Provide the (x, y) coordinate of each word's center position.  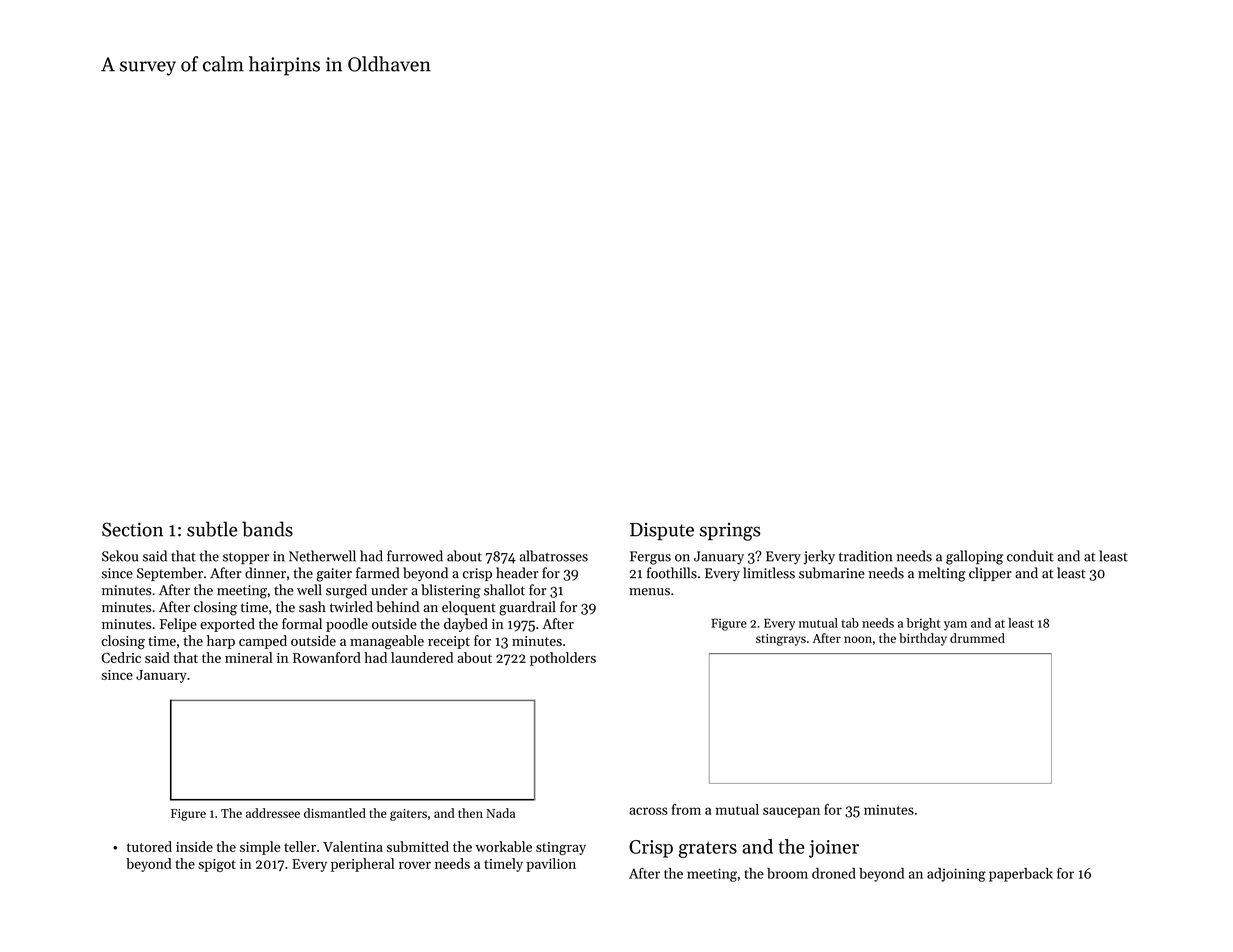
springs (730, 532)
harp (221, 642)
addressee (273, 813)
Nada (500, 813)
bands (267, 529)
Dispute (662, 531)
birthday (923, 639)
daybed (466, 625)
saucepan (791, 812)
